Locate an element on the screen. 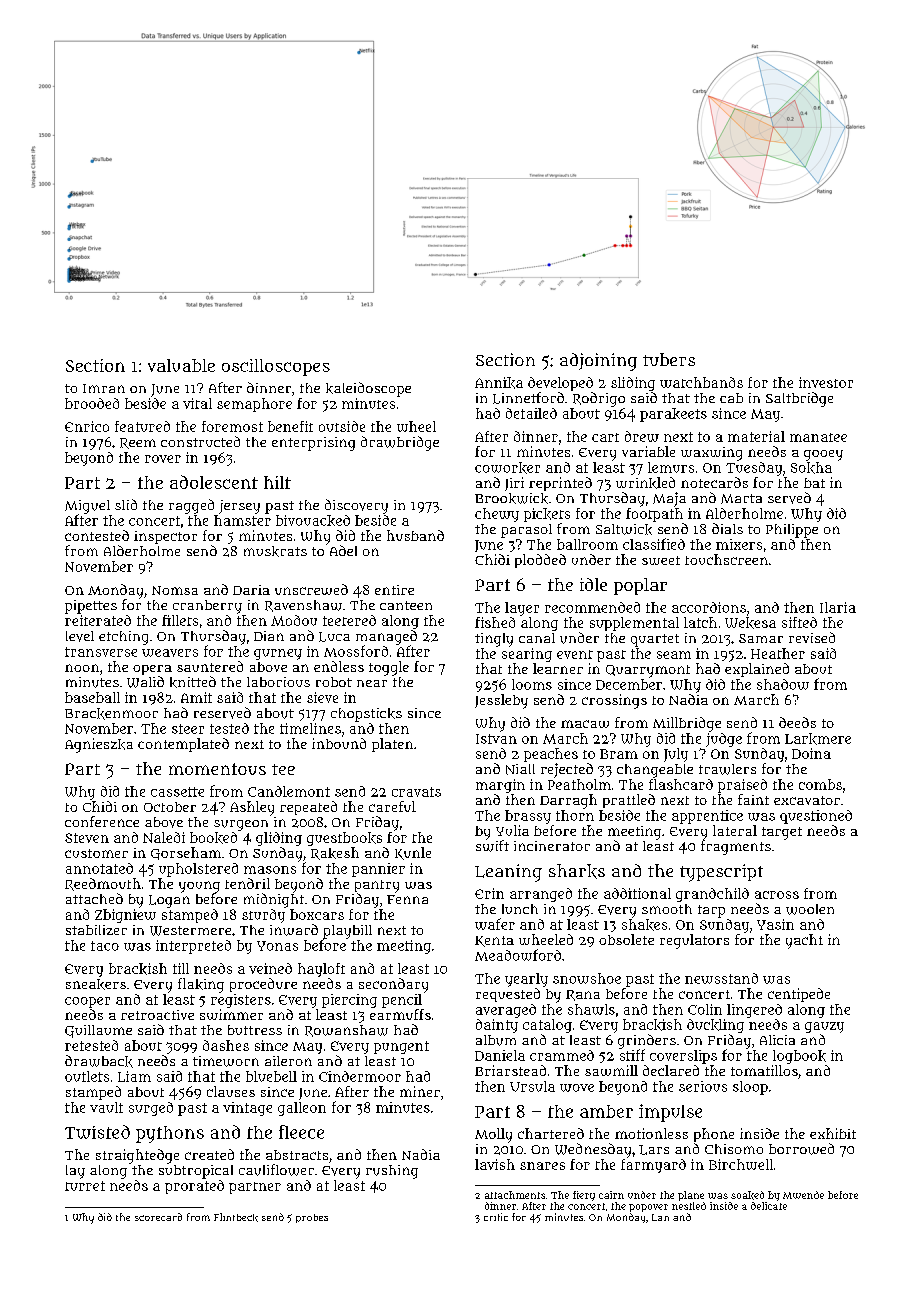 The image size is (924, 1308). adjoining is located at coordinates (598, 362).
